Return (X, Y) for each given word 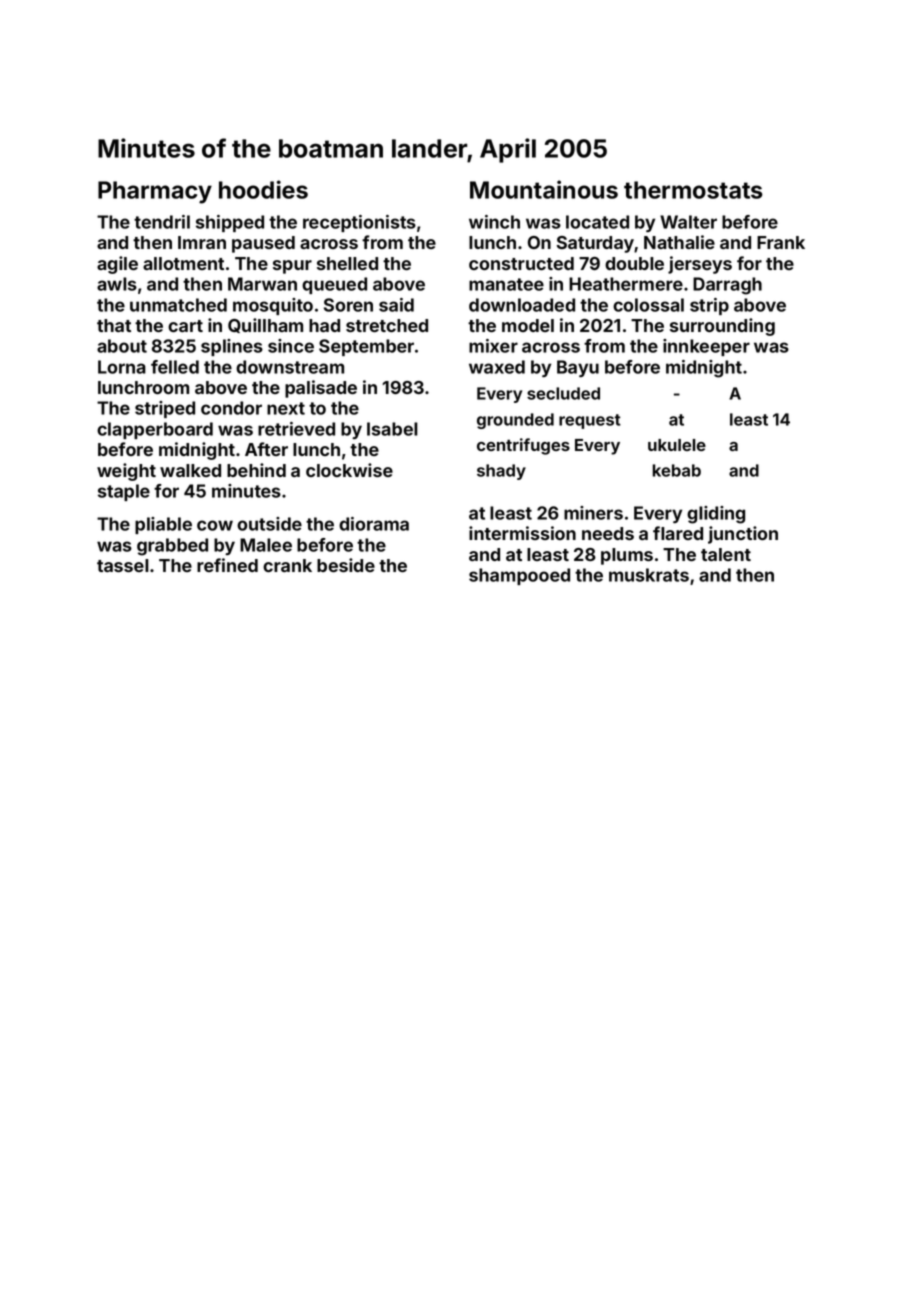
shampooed (519, 576)
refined (227, 565)
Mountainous (544, 189)
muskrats (649, 575)
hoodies (263, 189)
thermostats (693, 190)
